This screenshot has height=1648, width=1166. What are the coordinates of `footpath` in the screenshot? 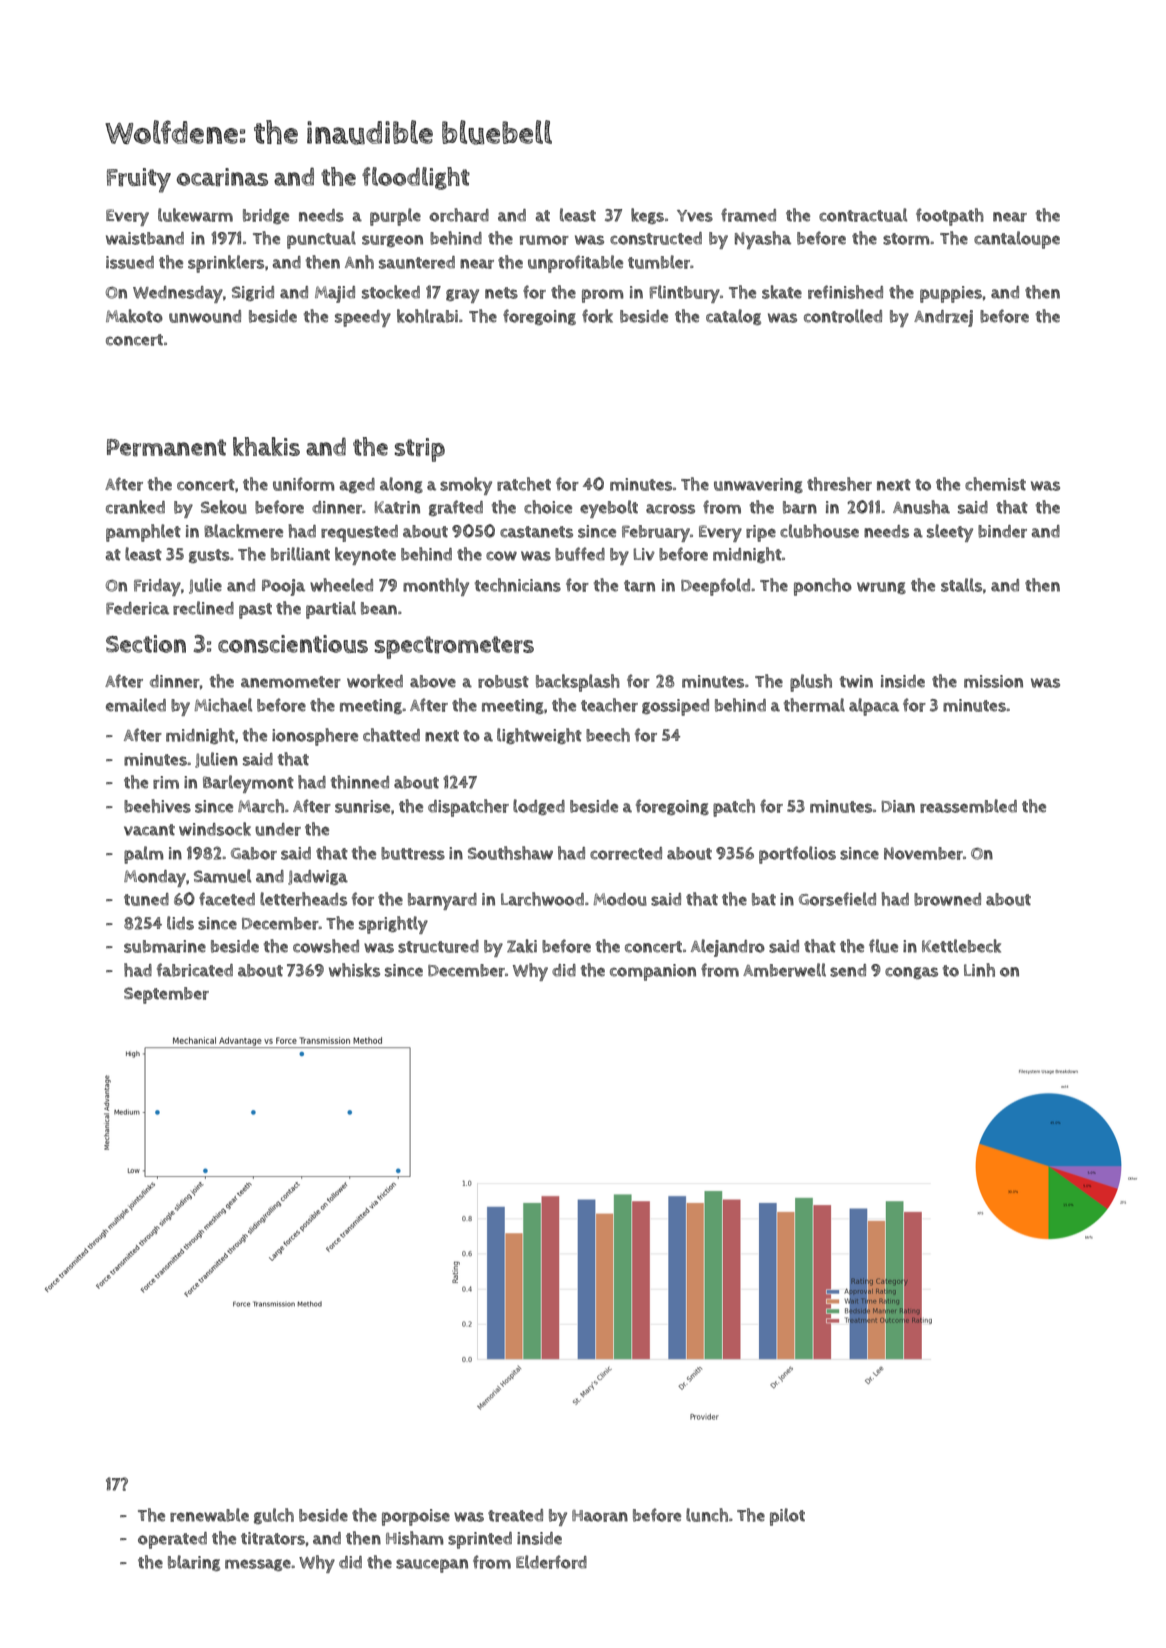 It's located at (950, 217).
